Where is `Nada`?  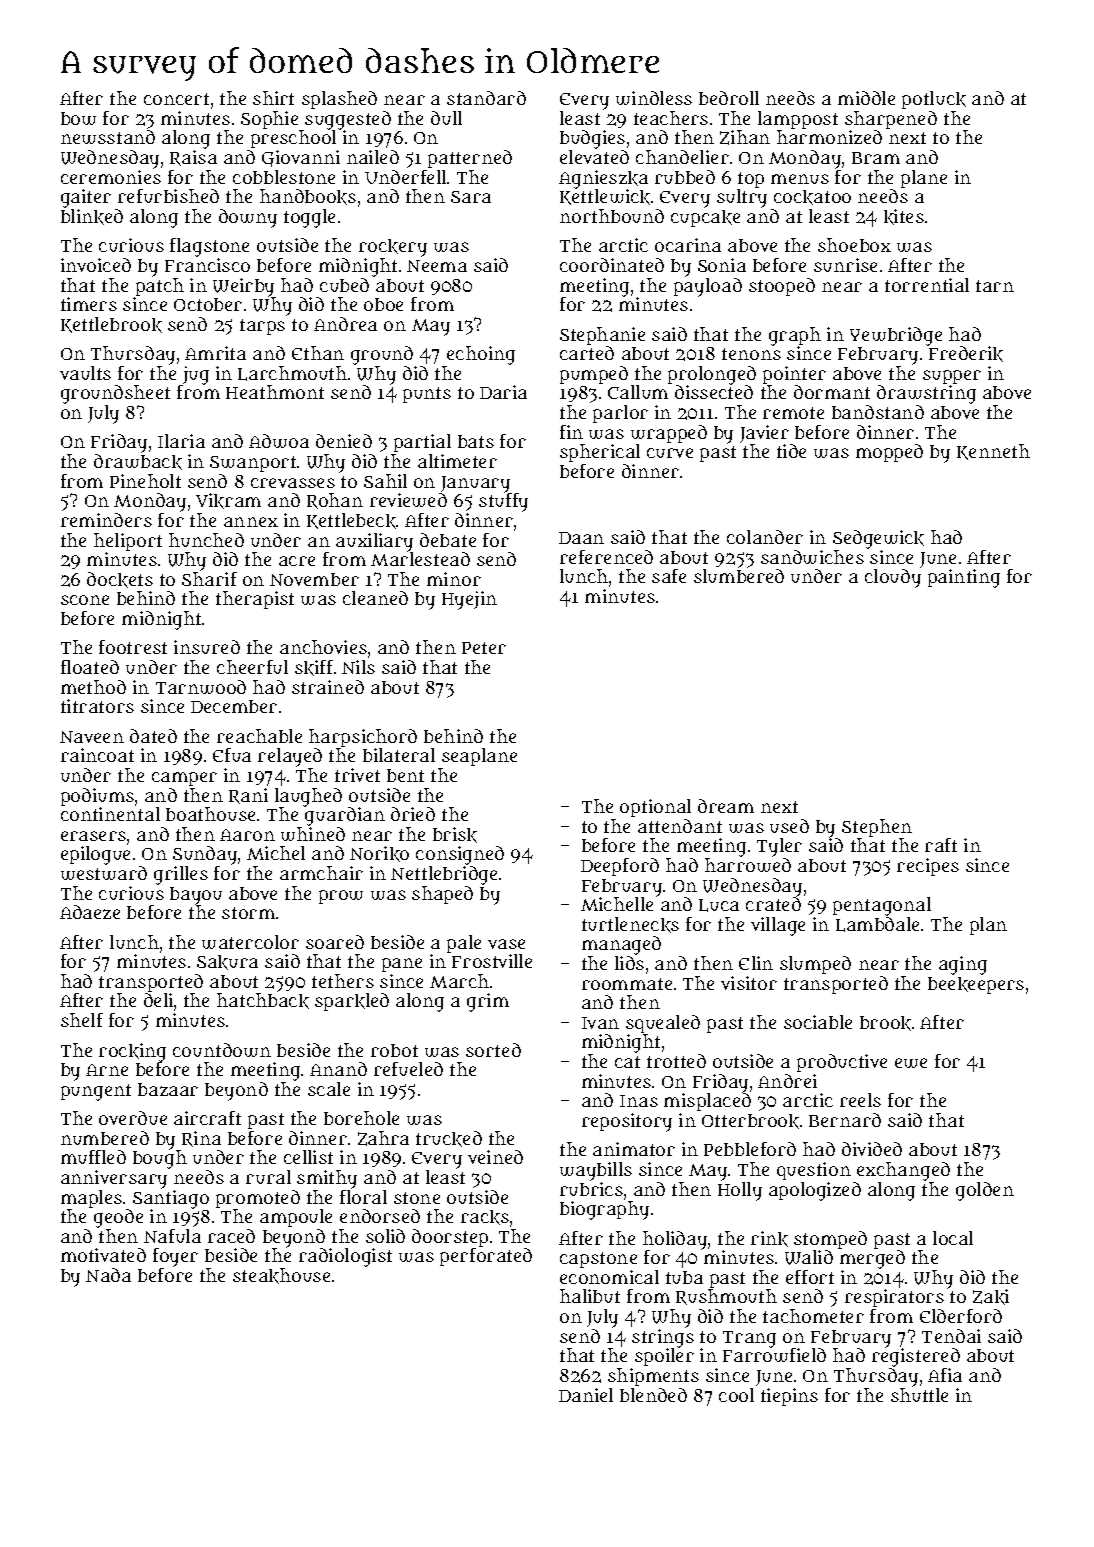
Nada is located at coordinates (108, 1275).
